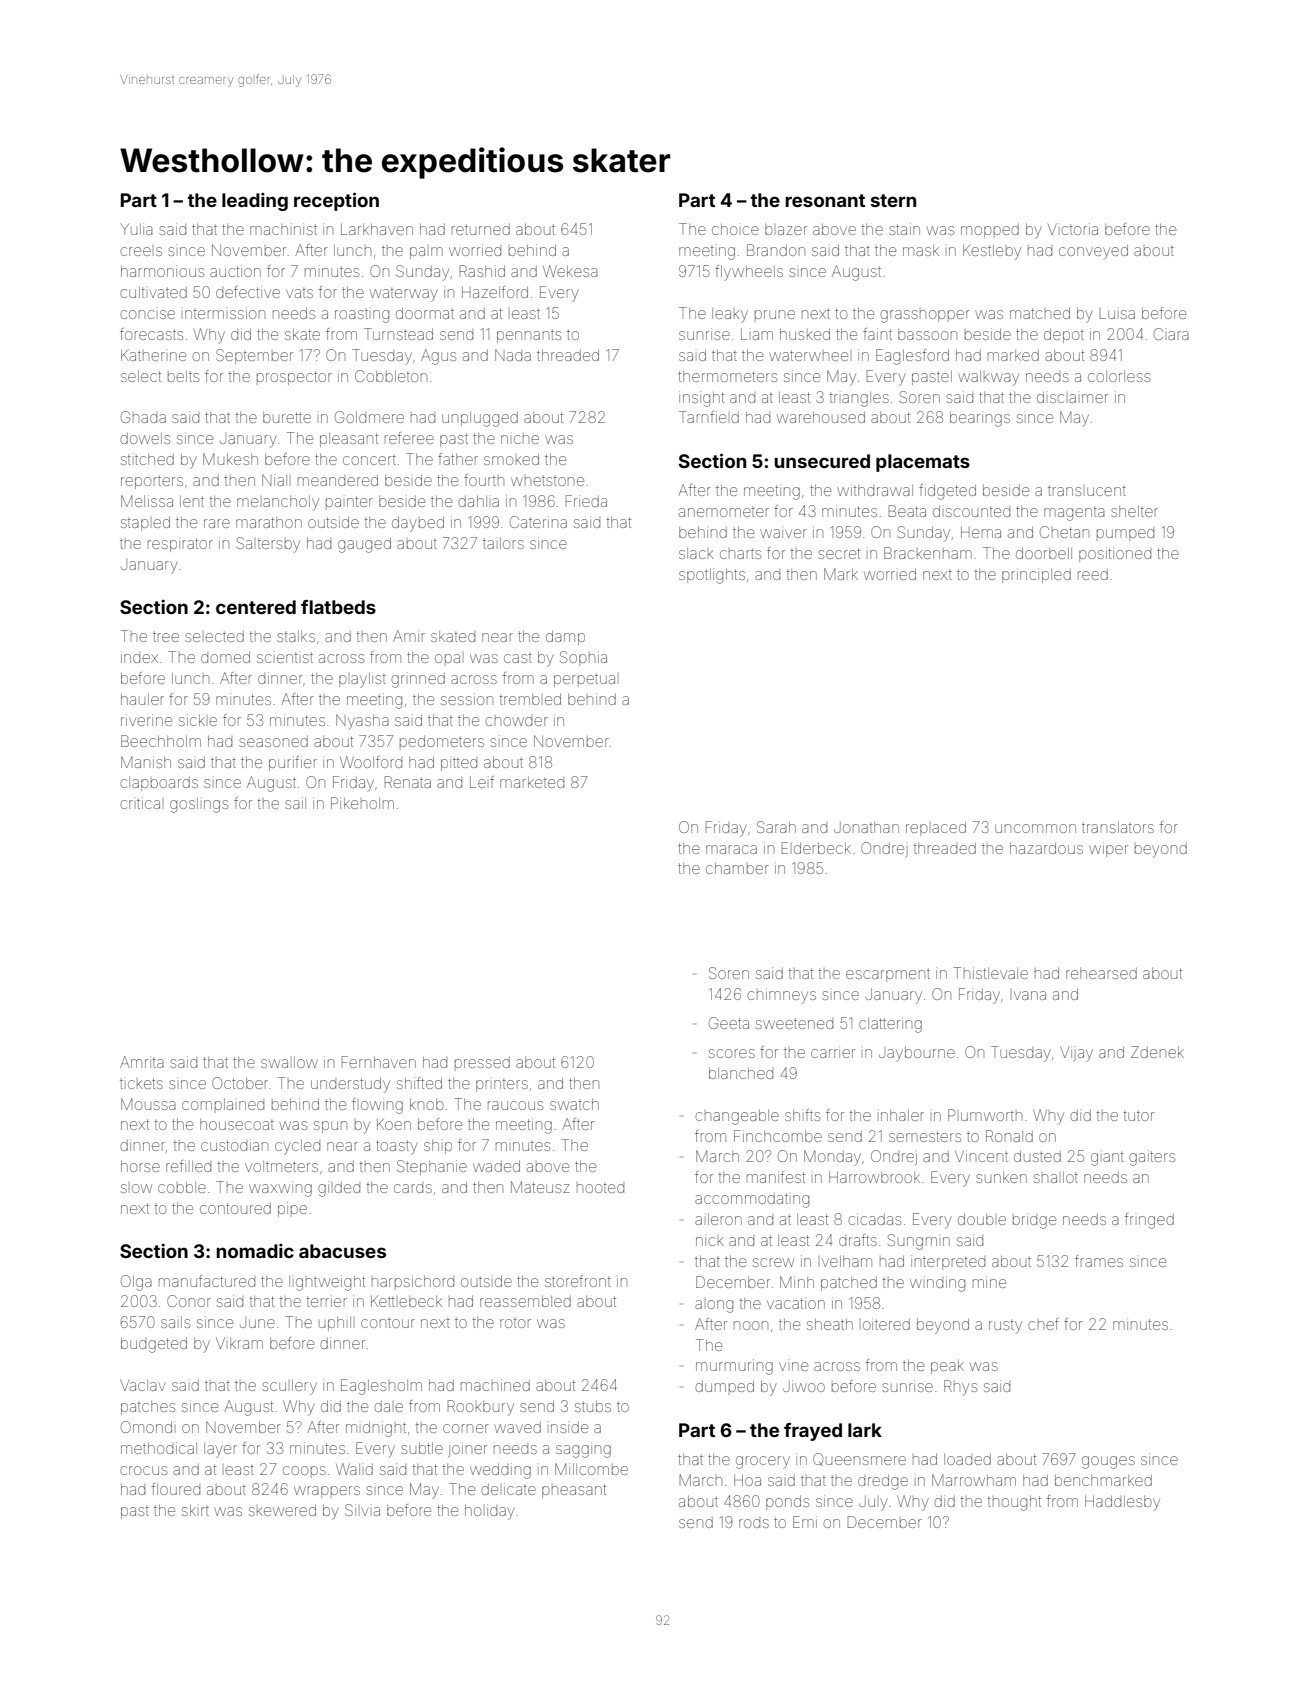  I want to click on Beechholm, so click(161, 741).
